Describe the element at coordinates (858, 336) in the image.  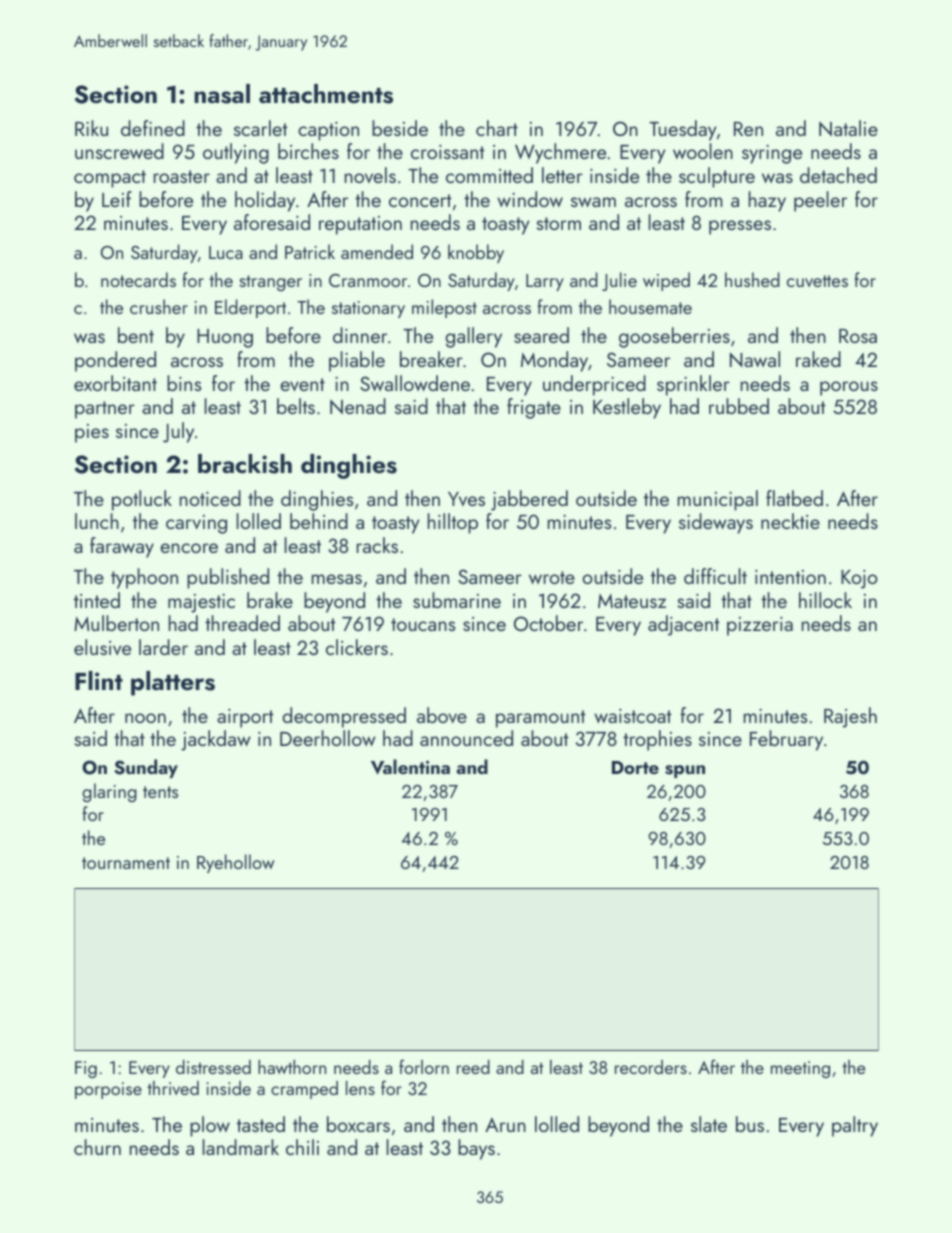
I see `Rosa` at that location.
